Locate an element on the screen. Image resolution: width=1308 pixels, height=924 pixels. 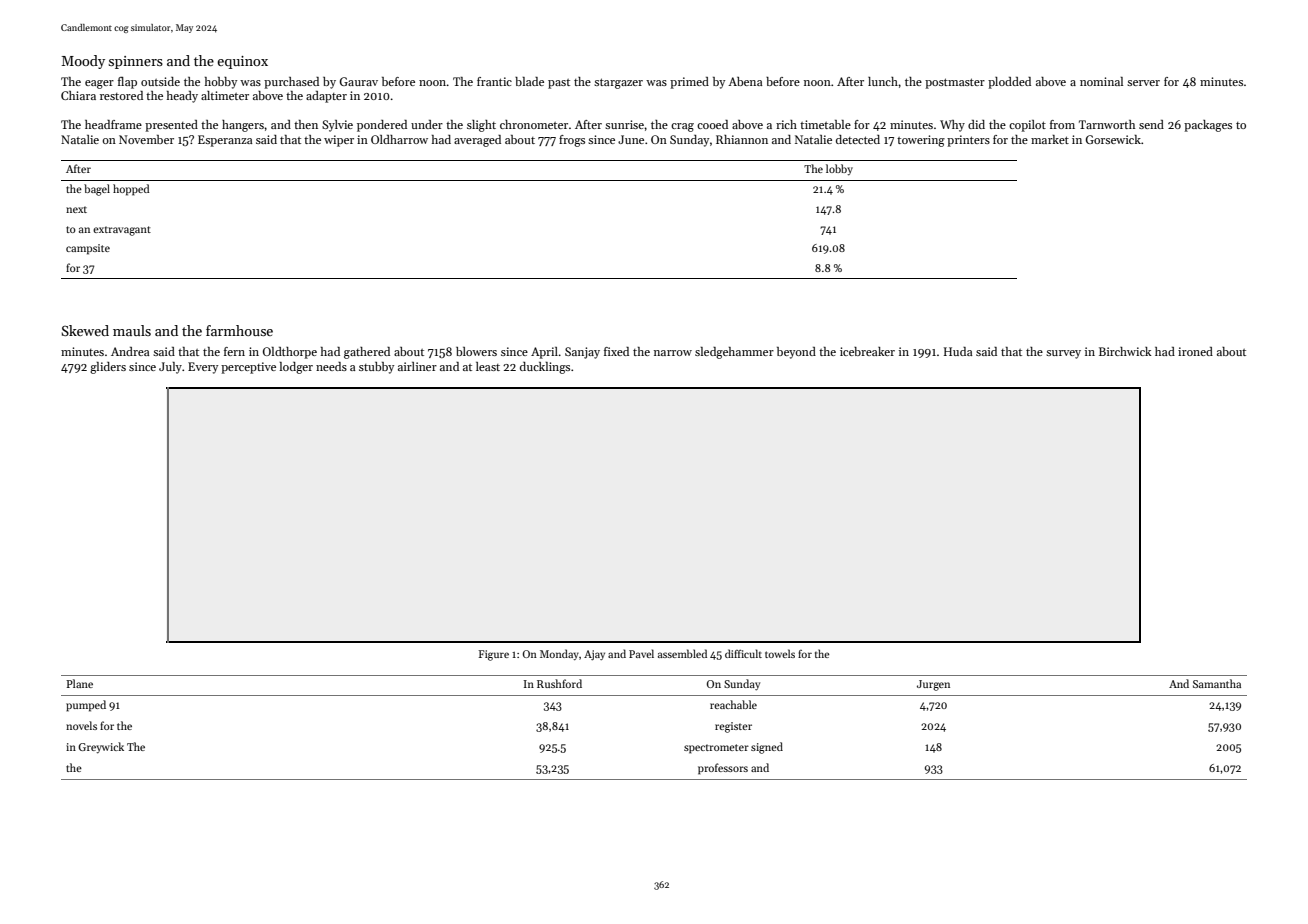
Samantha is located at coordinates (1217, 683).
